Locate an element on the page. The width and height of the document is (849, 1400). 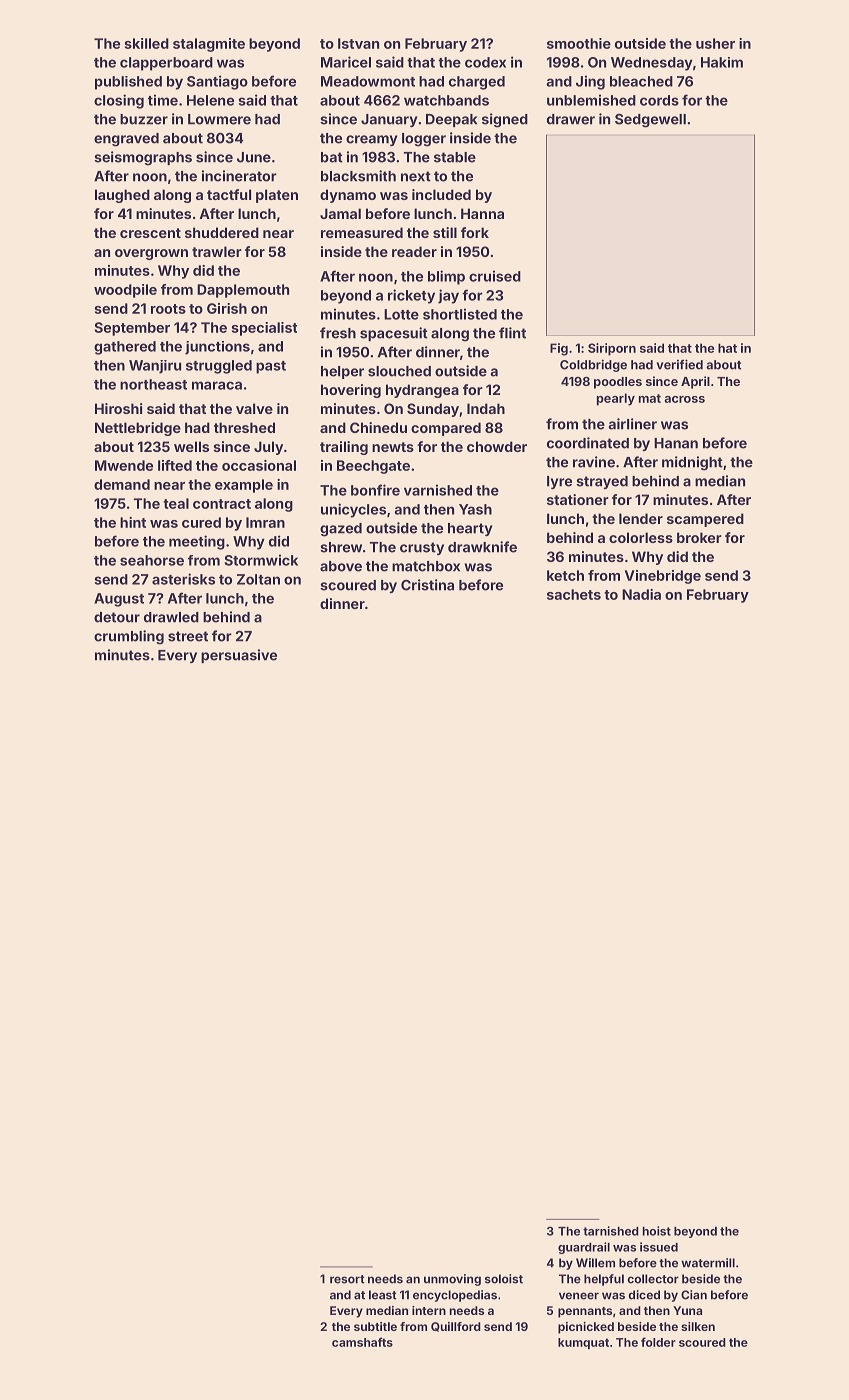
resort is located at coordinates (347, 1279).
